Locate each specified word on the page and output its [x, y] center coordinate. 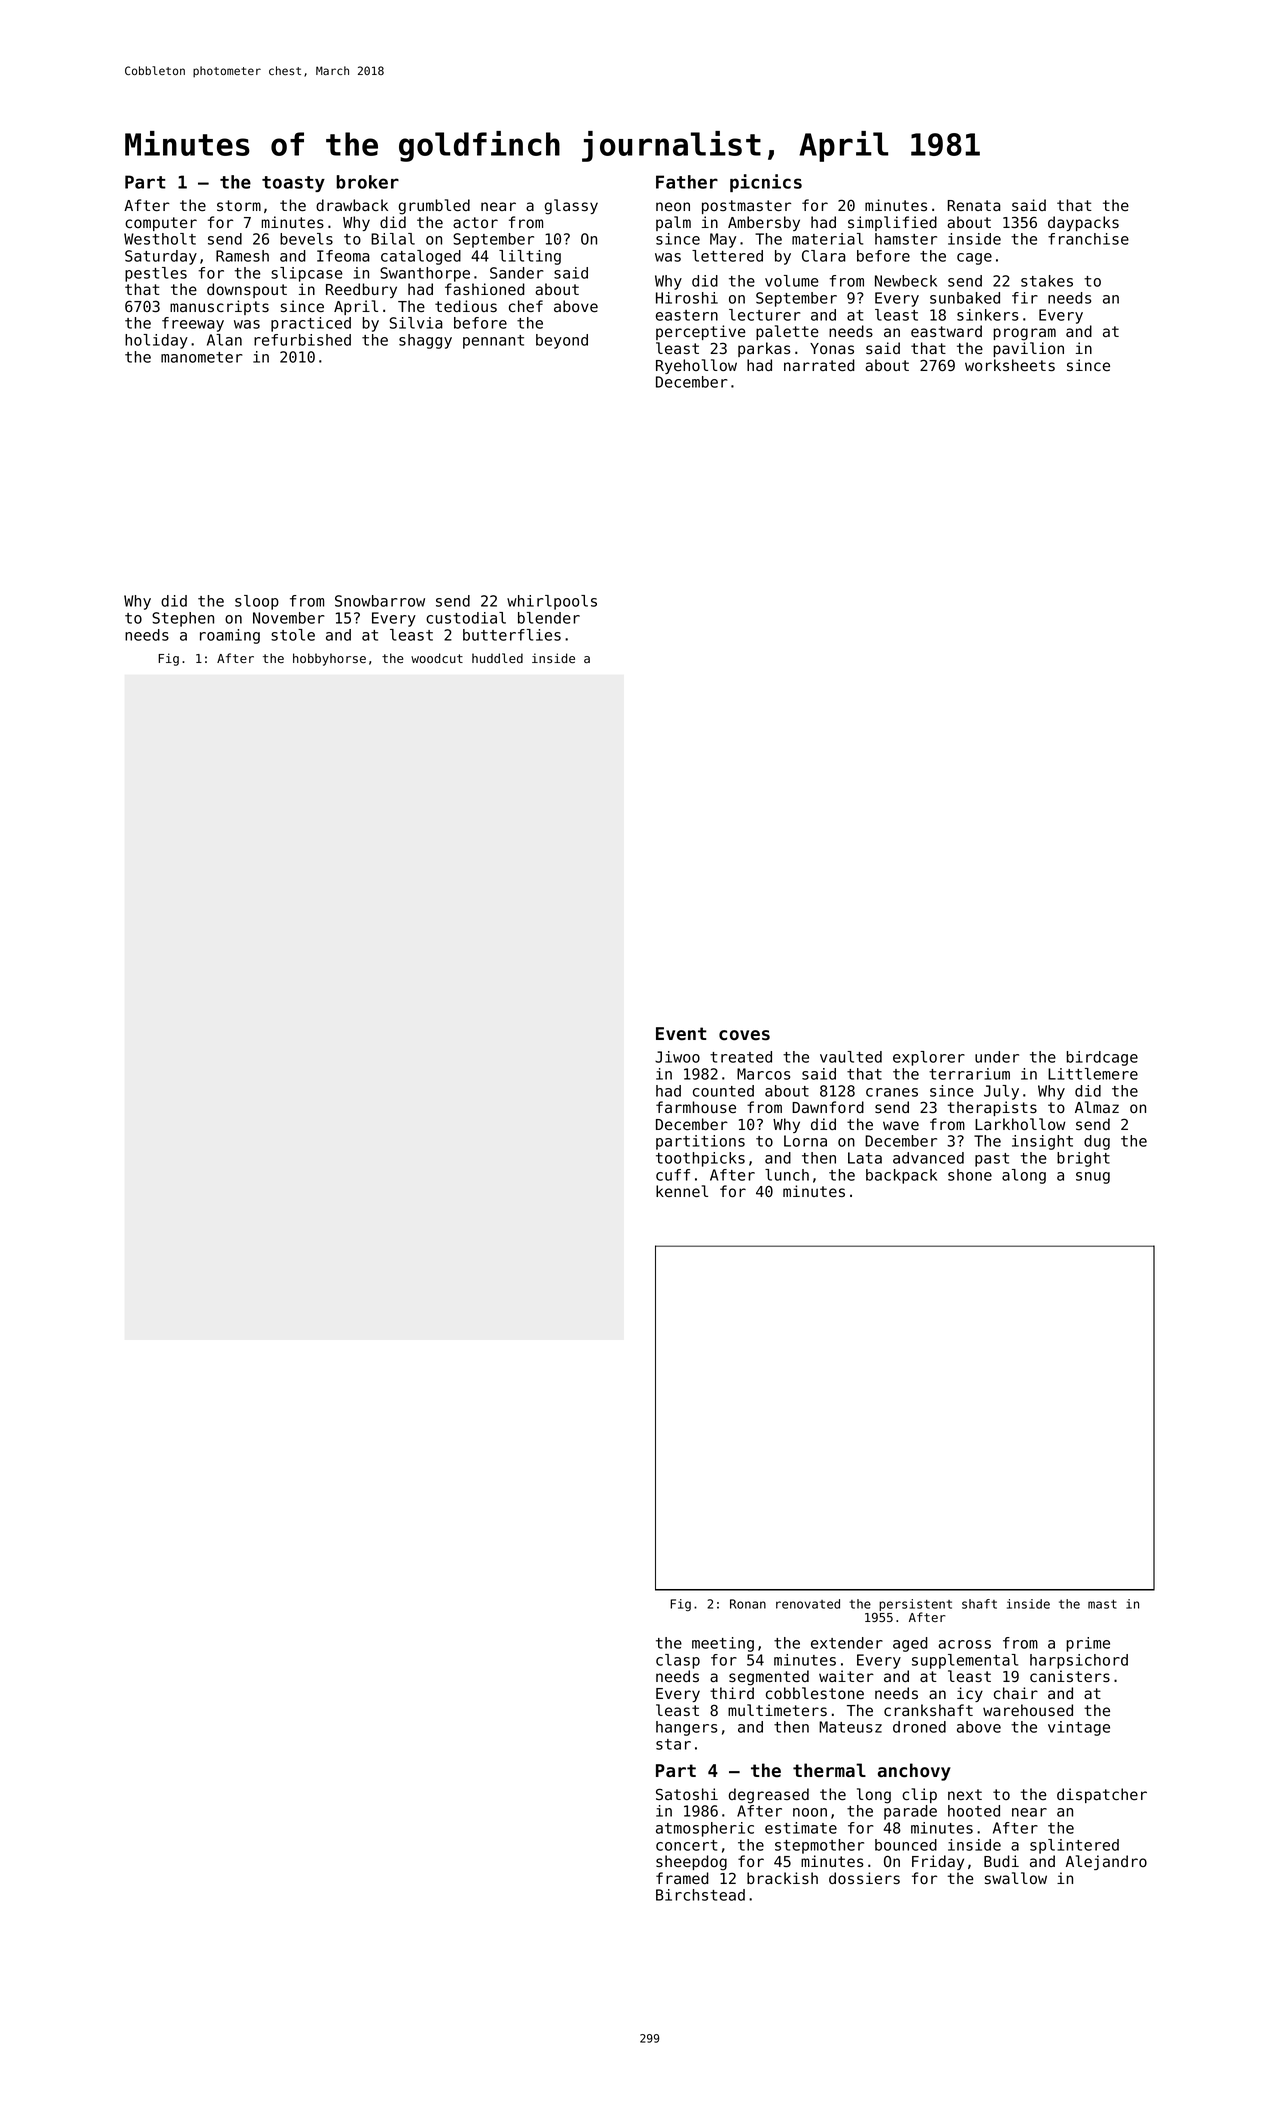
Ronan [748, 1604]
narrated [819, 365]
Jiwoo [677, 1057]
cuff [673, 1175]
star [673, 1744]
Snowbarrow [380, 601]
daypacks [1083, 223]
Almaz [1097, 1107]
